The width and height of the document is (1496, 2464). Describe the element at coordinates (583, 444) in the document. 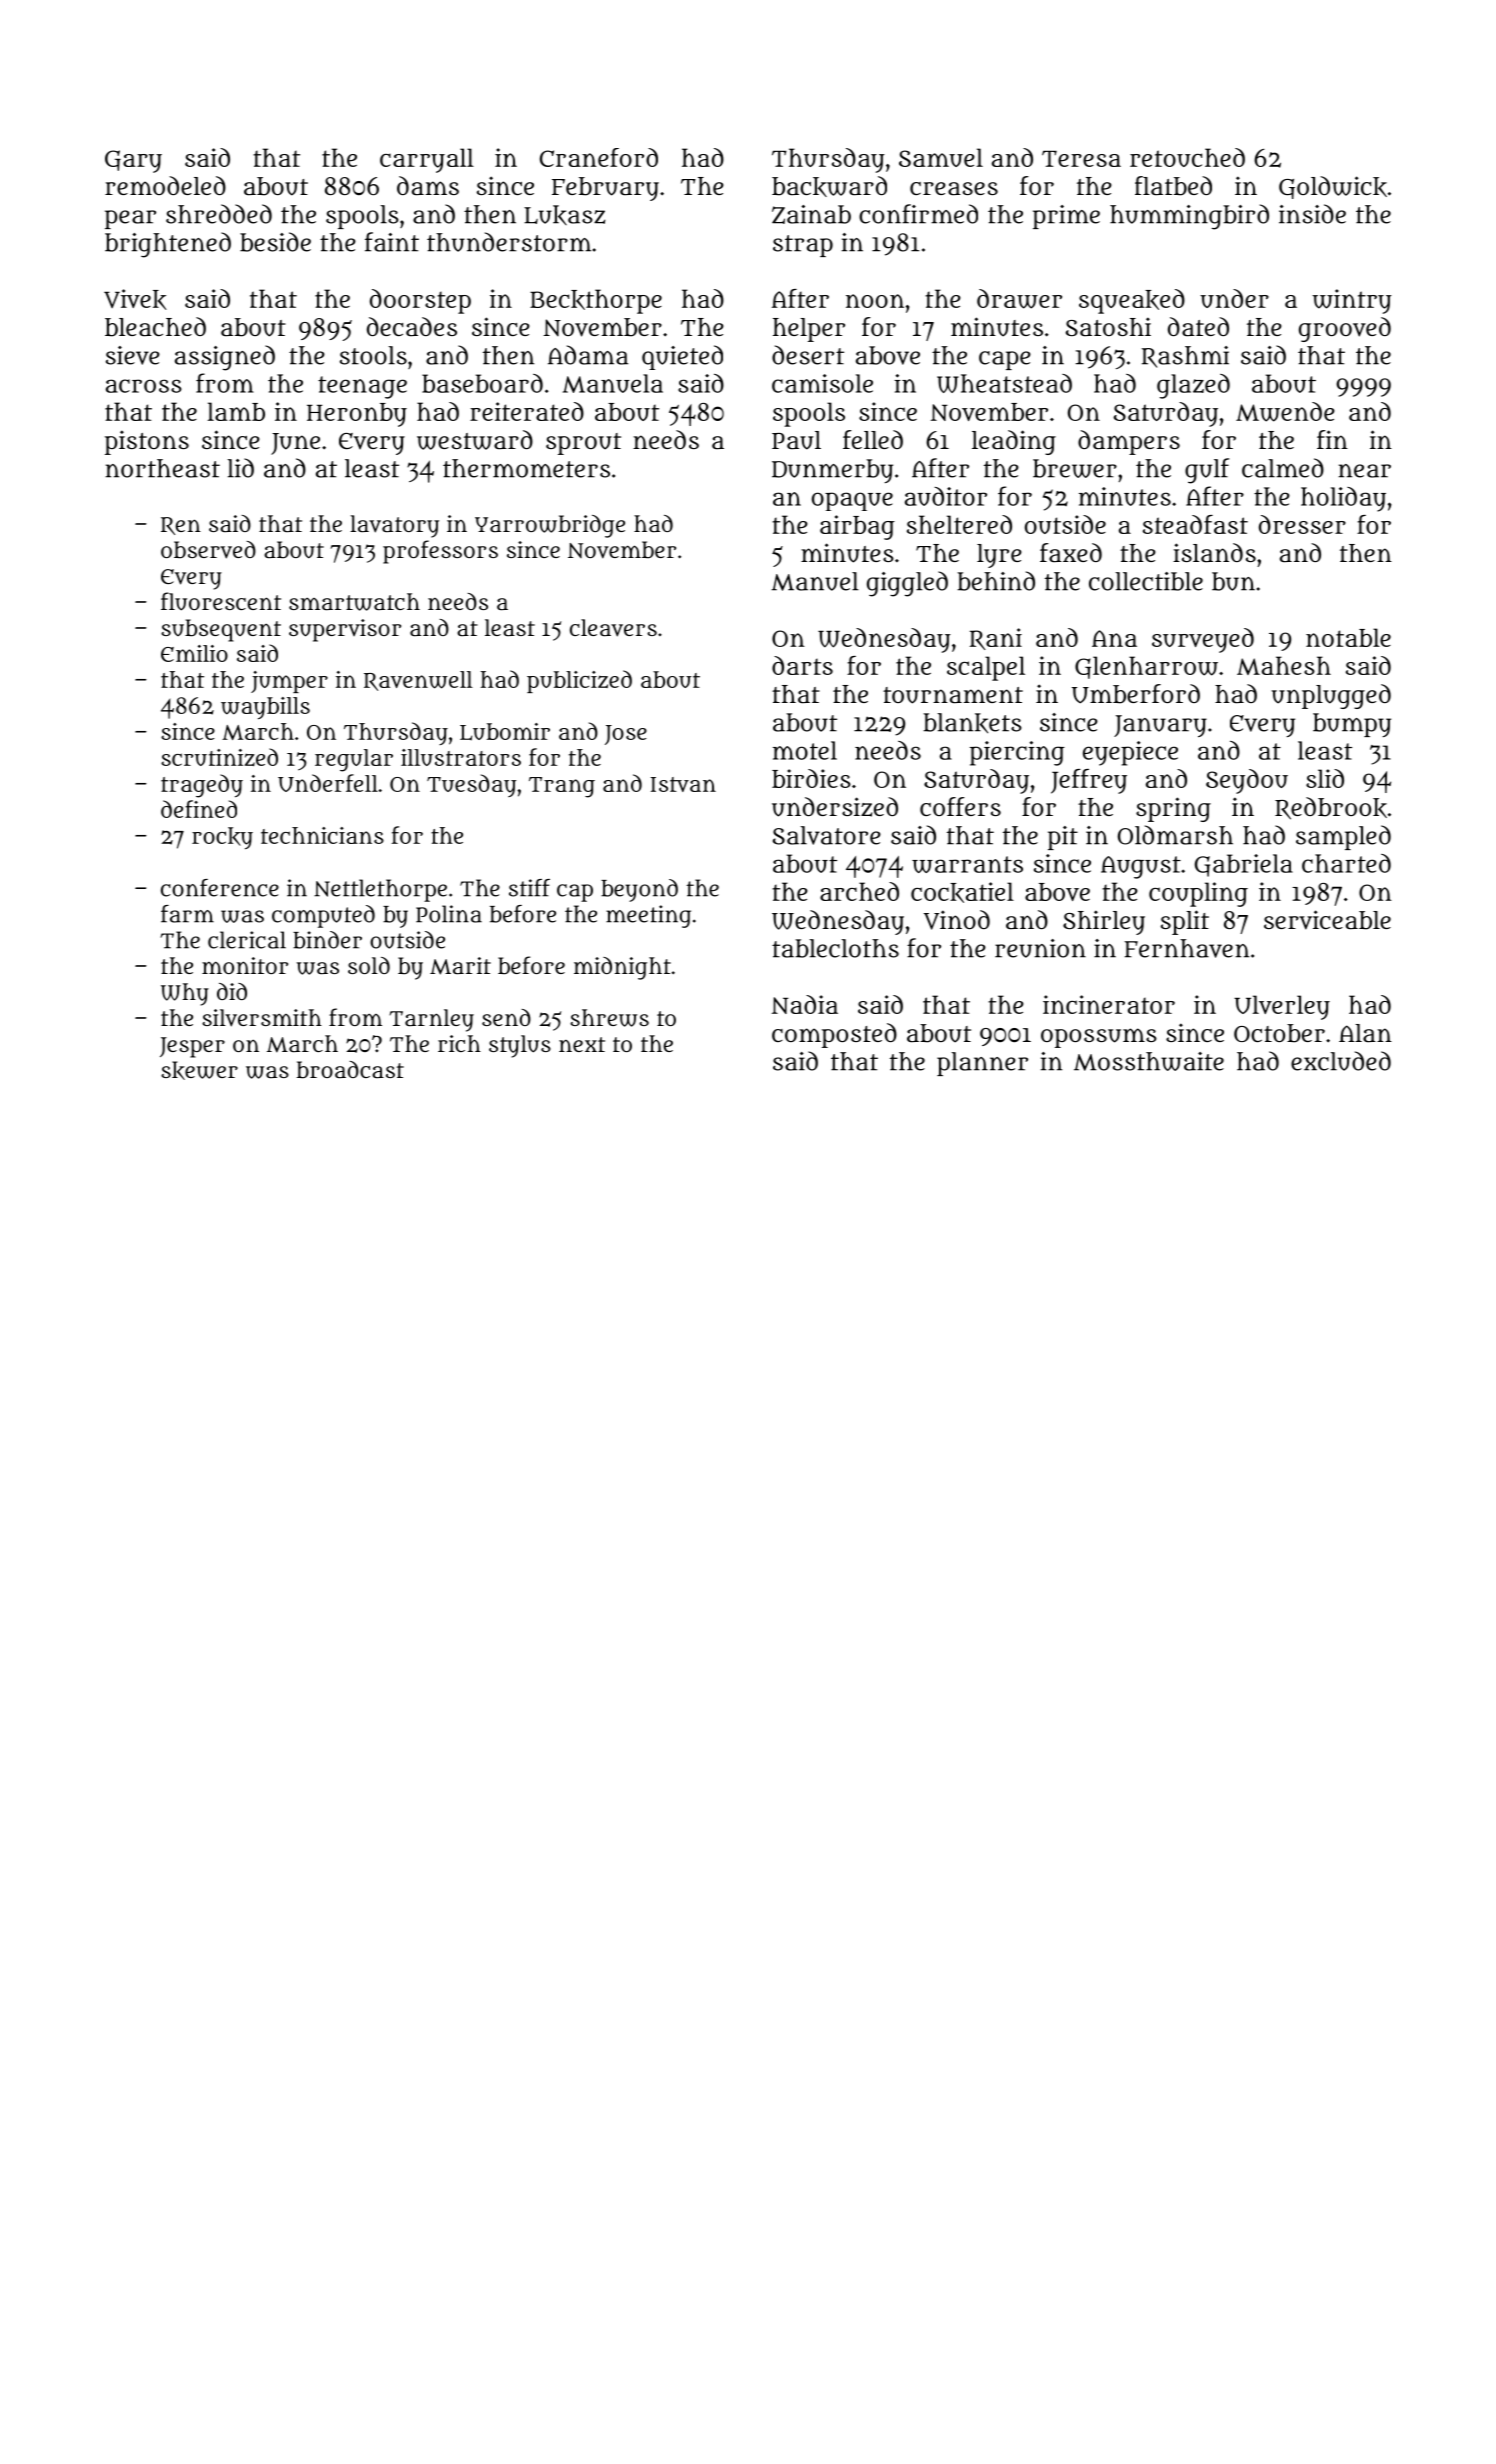

I see `sprout` at that location.
